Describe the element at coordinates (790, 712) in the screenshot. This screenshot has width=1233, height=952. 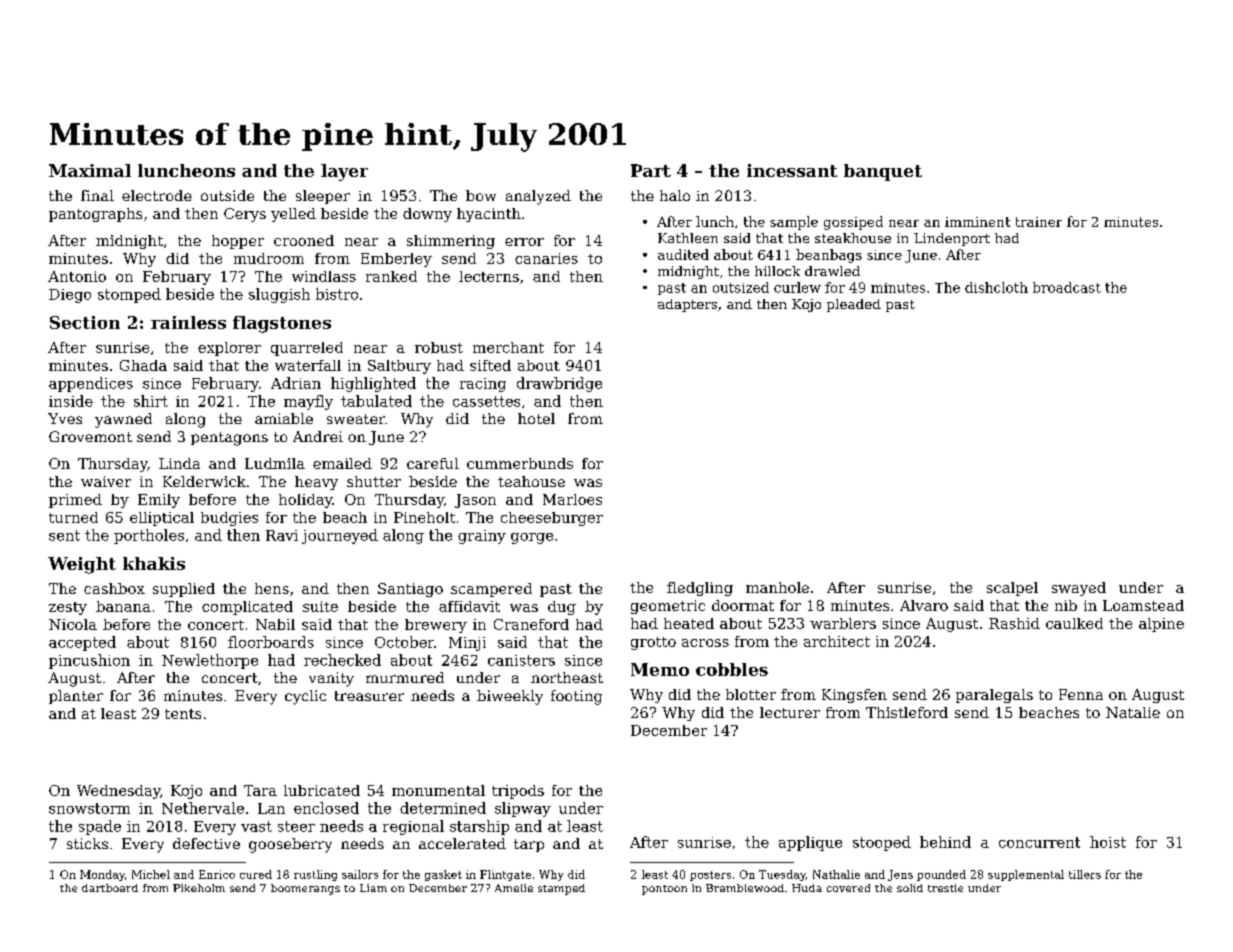
I see `lecturer` at that location.
